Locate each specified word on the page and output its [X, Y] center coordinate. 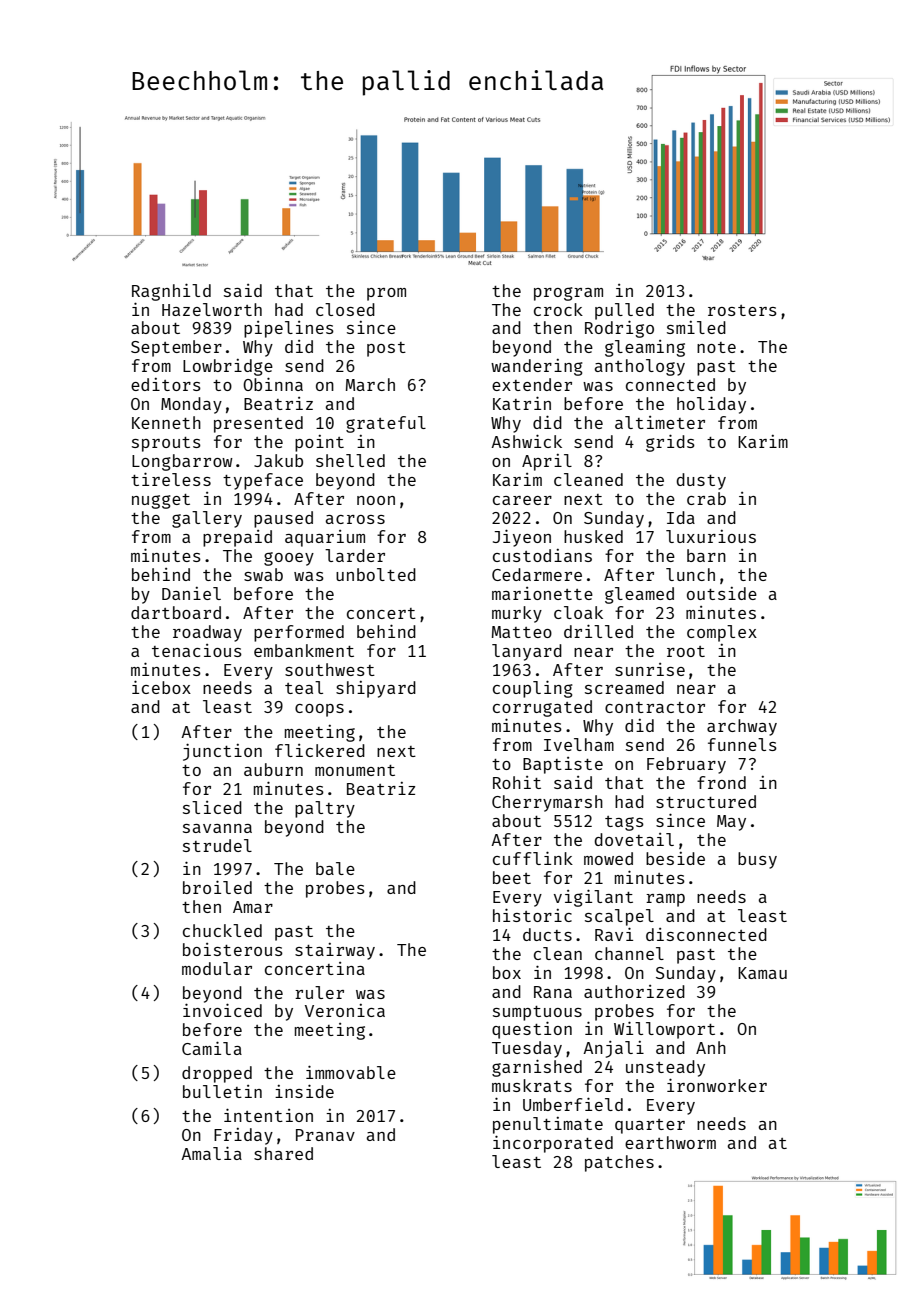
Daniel [191, 593]
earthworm [670, 1142]
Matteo [522, 632]
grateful [386, 424]
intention [268, 1115]
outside [722, 593]
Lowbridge [228, 367]
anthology [640, 367]
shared [283, 1153]
